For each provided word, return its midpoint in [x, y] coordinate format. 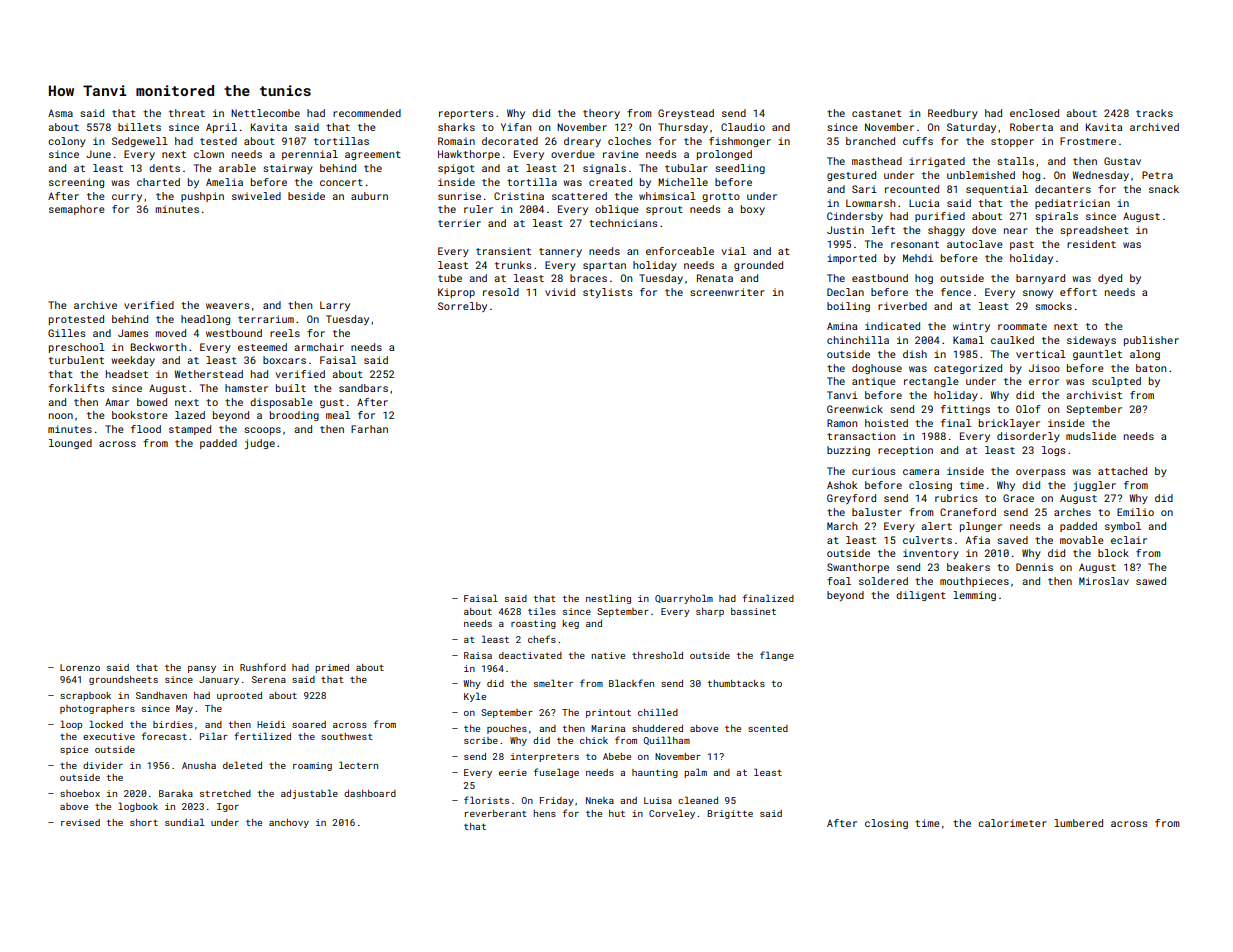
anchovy [289, 823]
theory [601, 114]
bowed [152, 402]
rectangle [931, 382]
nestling [608, 599]
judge [260, 444]
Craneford [968, 512]
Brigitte [730, 814]
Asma [60, 113]
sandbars [363, 388]
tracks [1154, 113]
